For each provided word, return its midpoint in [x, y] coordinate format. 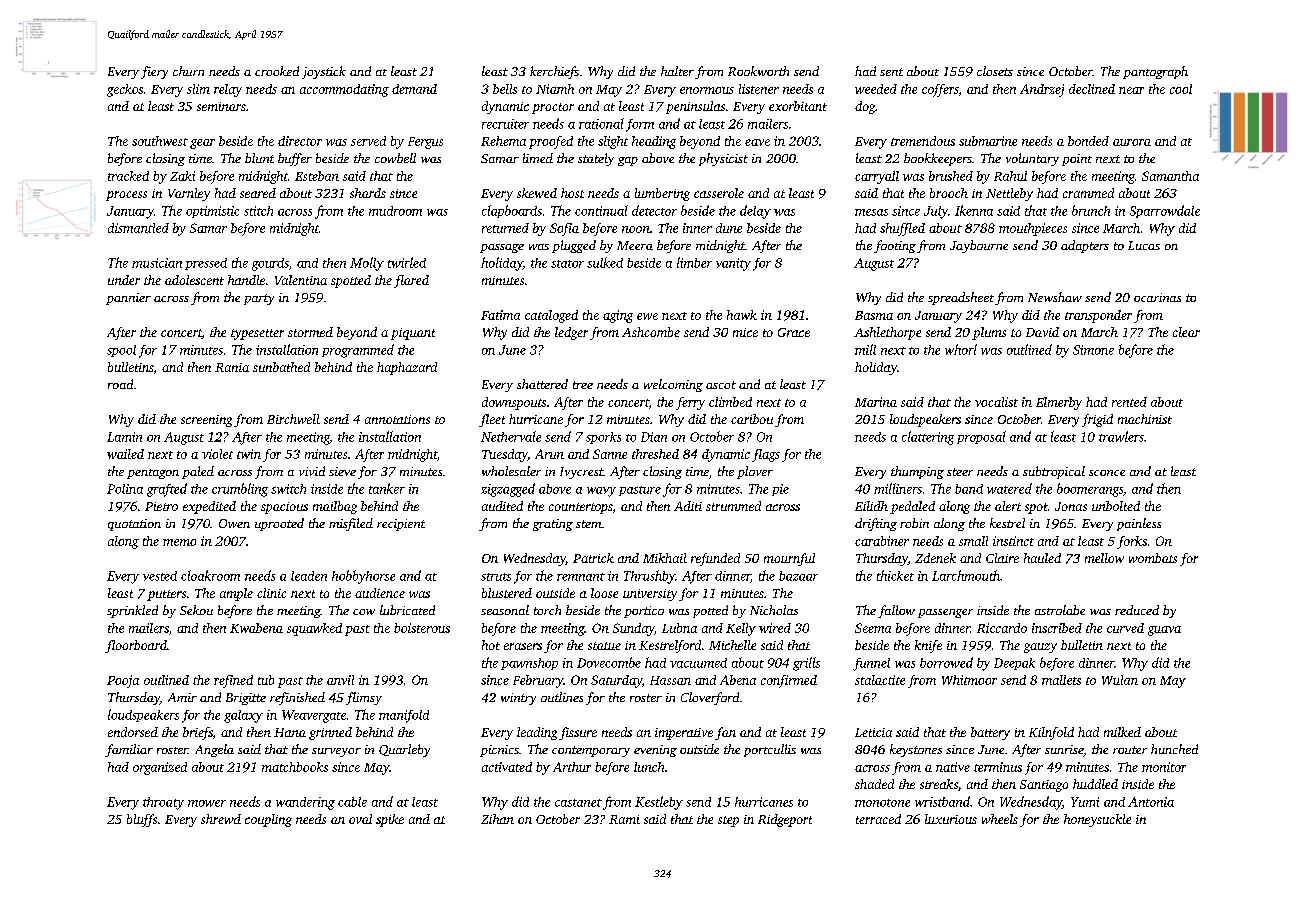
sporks [603, 438]
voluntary [1032, 159]
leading [537, 733]
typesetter [257, 334]
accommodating [344, 90]
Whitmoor [969, 680]
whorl [961, 349]
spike [390, 820]
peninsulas [695, 107]
